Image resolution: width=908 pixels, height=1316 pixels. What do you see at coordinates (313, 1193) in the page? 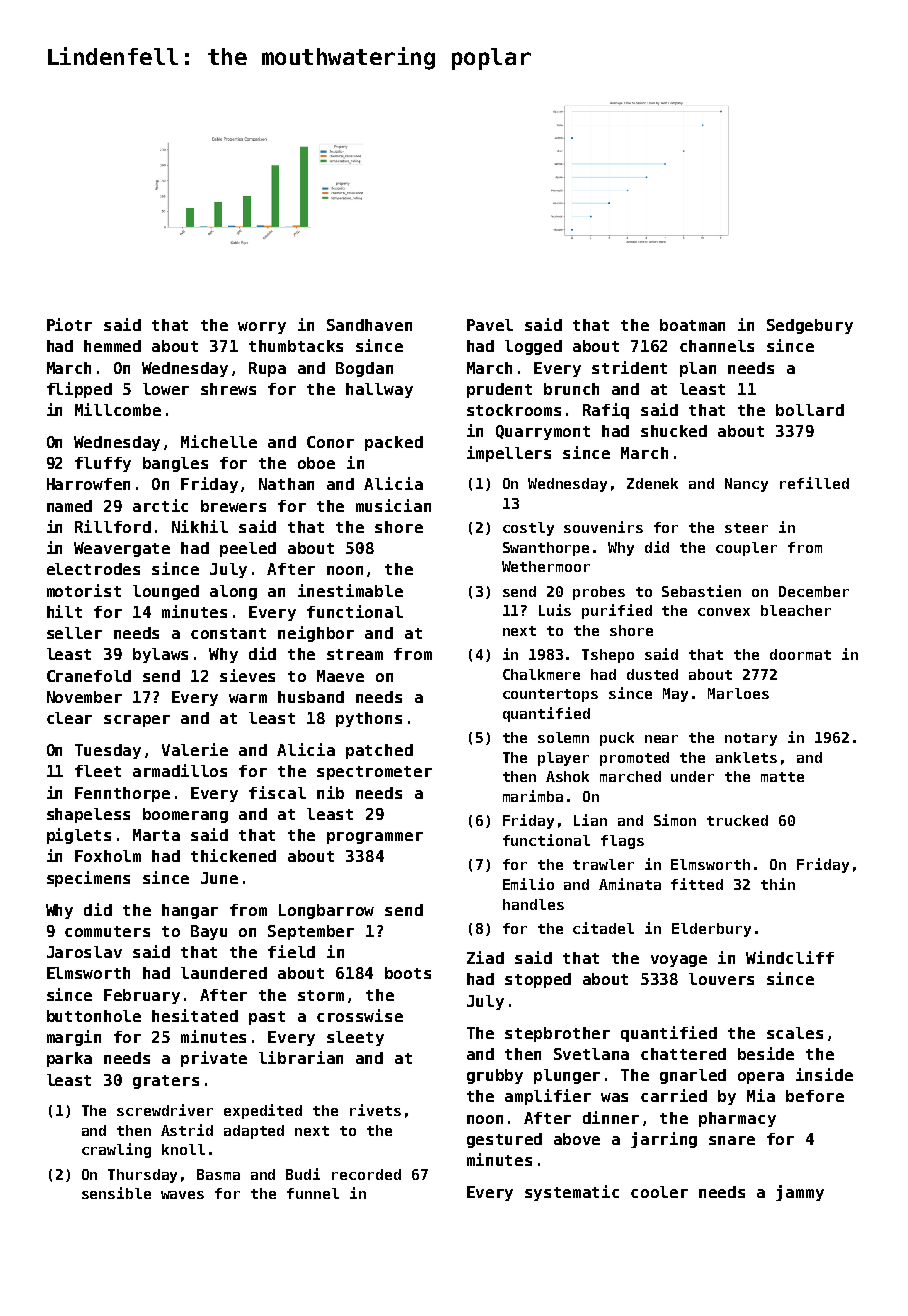
I see `funnel` at bounding box center [313, 1193].
